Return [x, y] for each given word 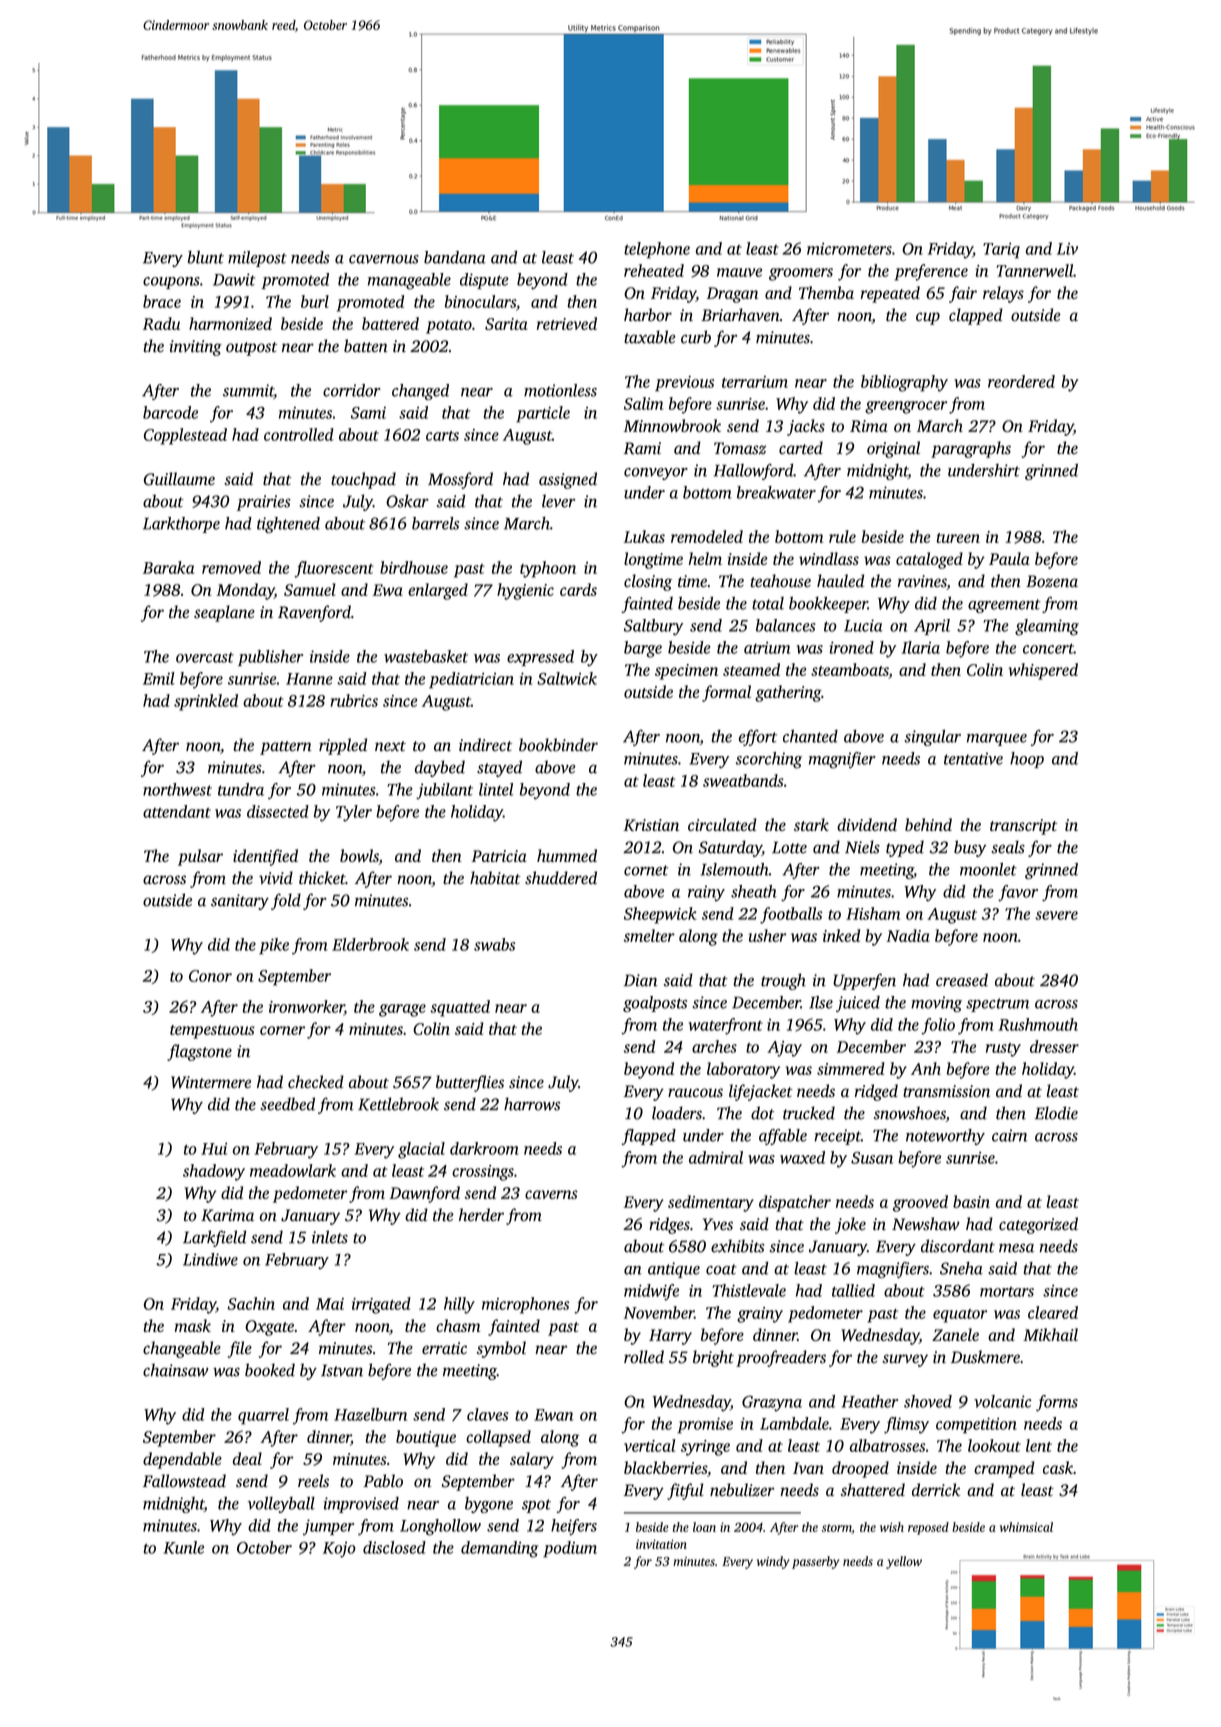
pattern [286, 748]
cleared [1053, 1312]
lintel [496, 789]
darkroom [484, 1148]
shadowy [214, 1172]
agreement [1004, 606]
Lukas [644, 536]
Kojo [339, 1550]
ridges [669, 1225]
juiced [858, 1004]
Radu [161, 323]
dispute [484, 281]
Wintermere [211, 1082]
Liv [1067, 249]
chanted [810, 736]
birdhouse [414, 567]
